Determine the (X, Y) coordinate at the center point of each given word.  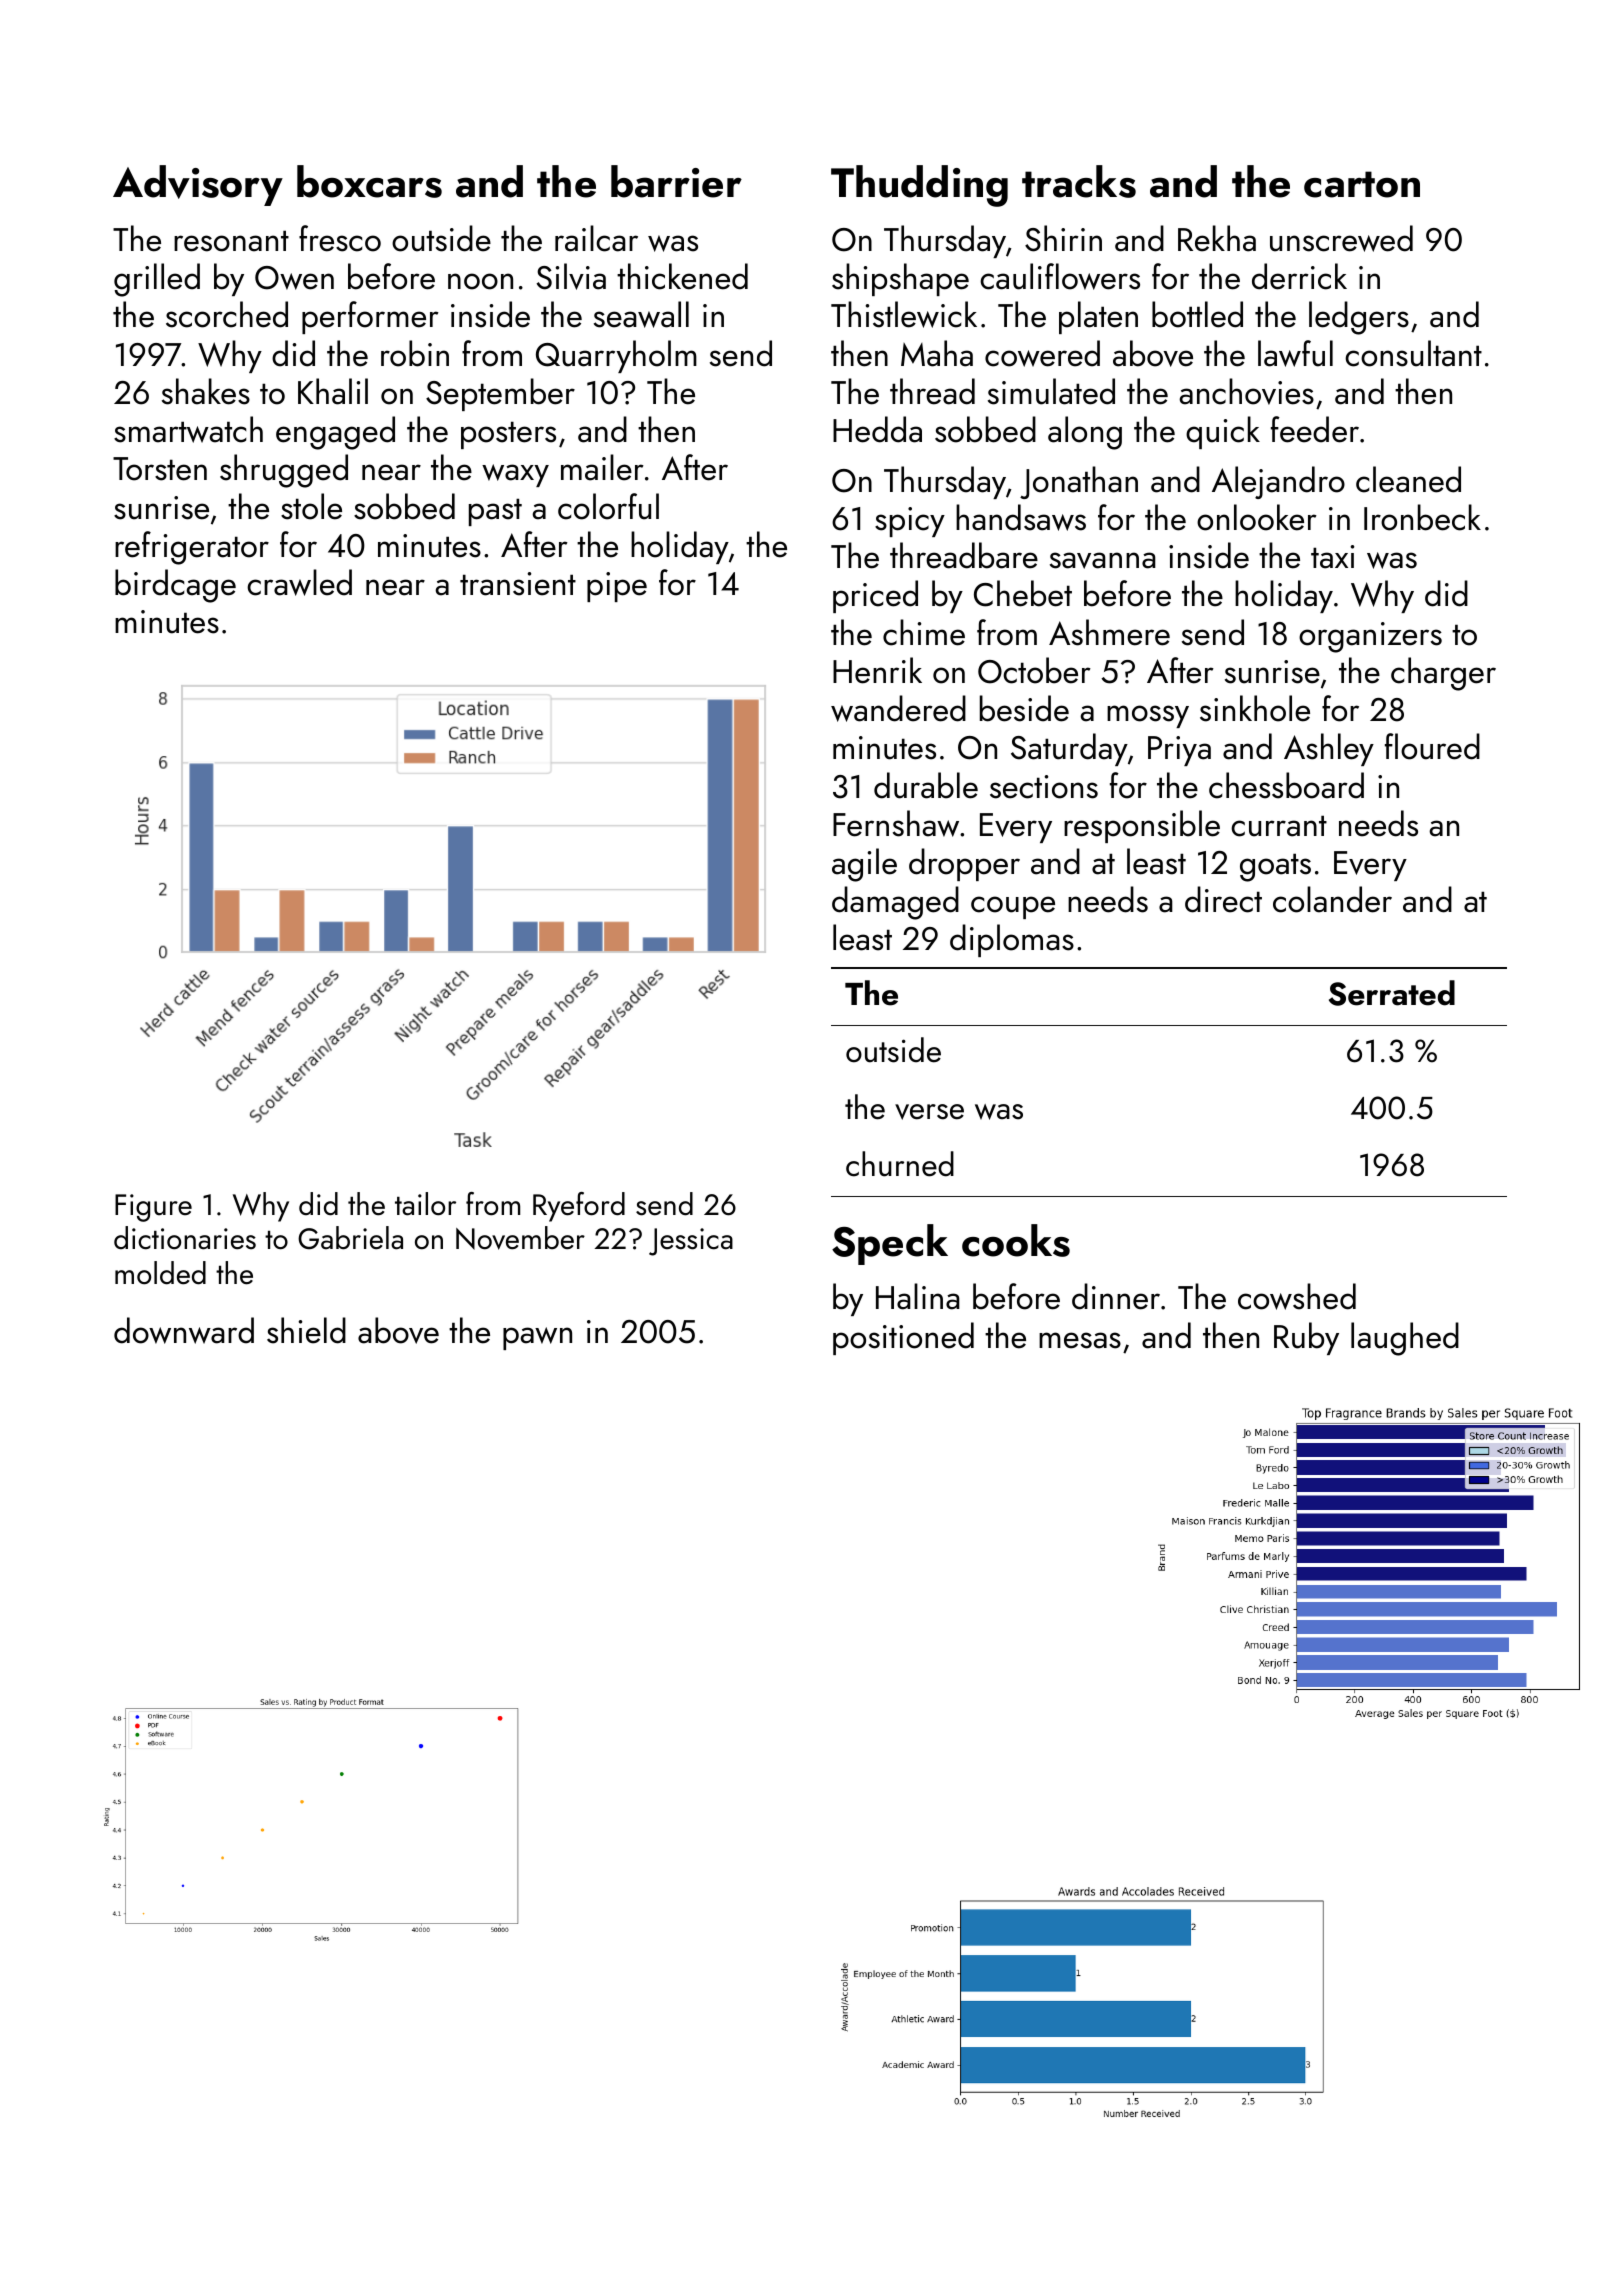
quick (1223, 432)
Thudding (919, 186)
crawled (299, 582)
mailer (602, 467)
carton (1362, 184)
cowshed (1297, 1296)
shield (306, 1330)
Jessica (691, 1242)
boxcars (369, 181)
